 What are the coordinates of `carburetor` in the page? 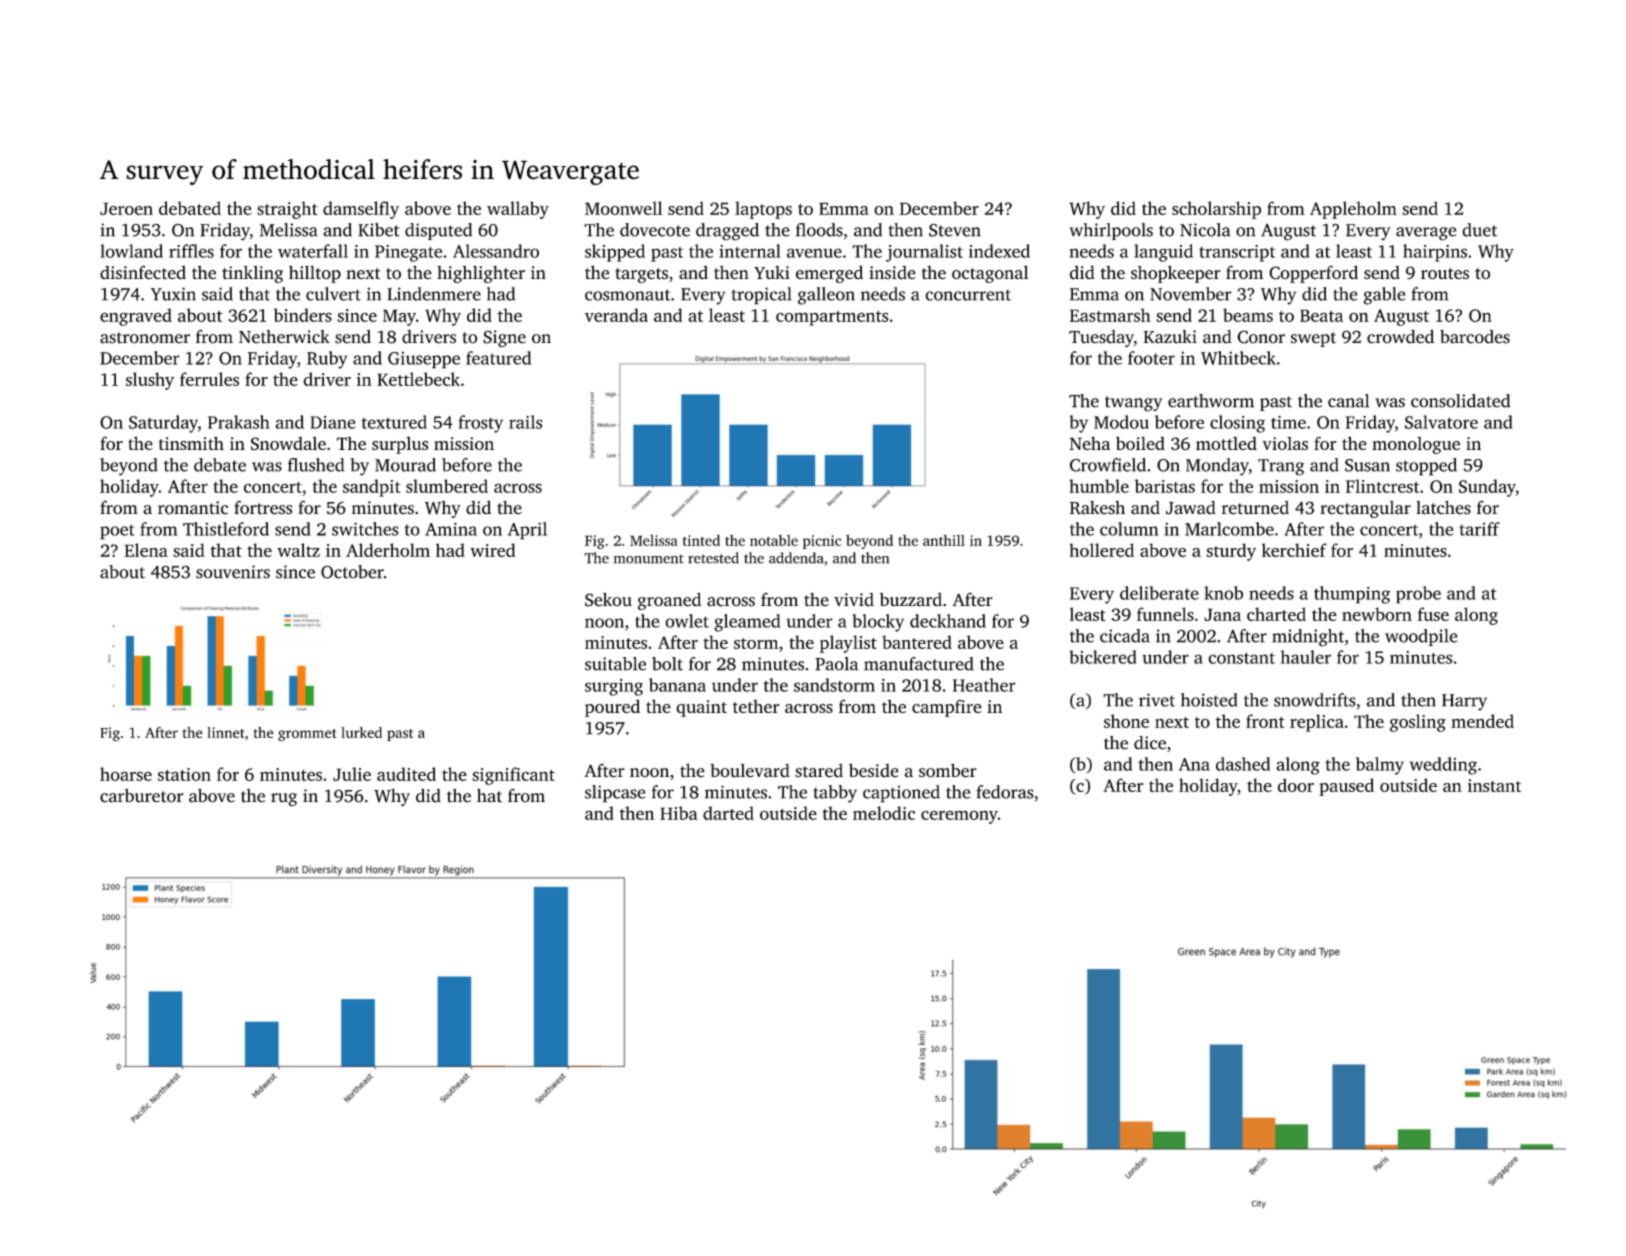 It's located at (142, 796).
